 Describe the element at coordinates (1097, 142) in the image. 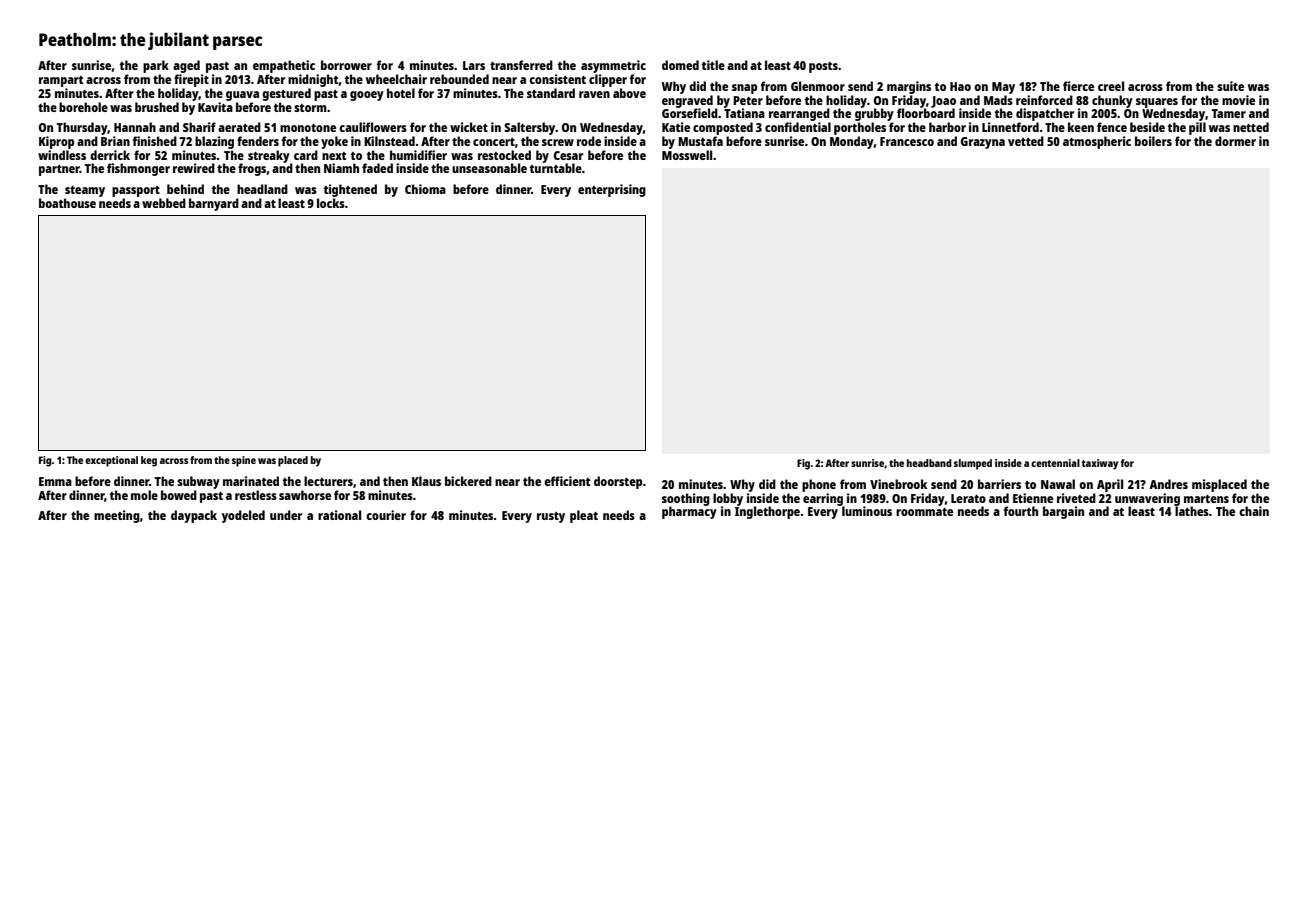

I see `atmospheric` at that location.
